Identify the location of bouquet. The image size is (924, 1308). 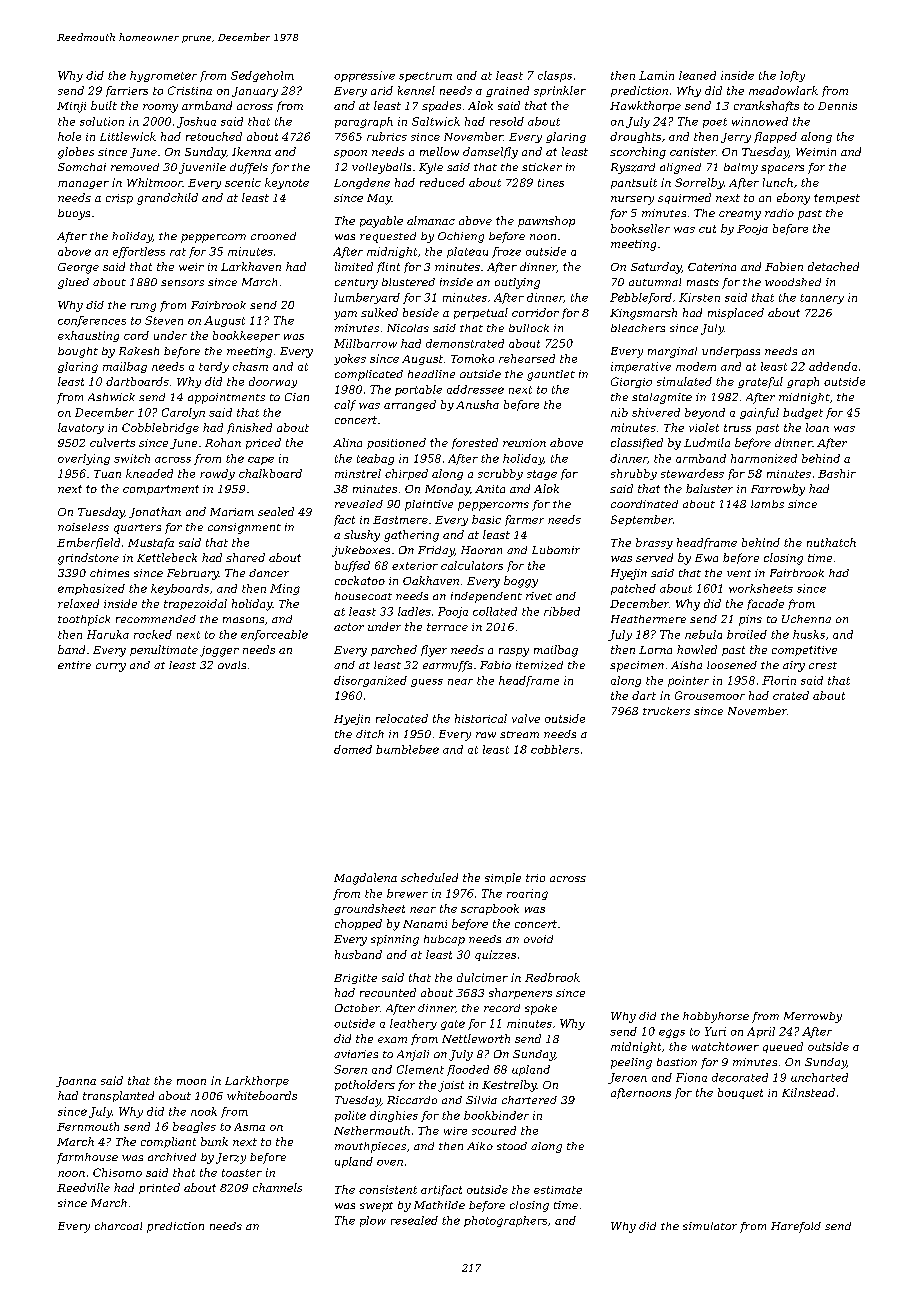
(740, 1093).
